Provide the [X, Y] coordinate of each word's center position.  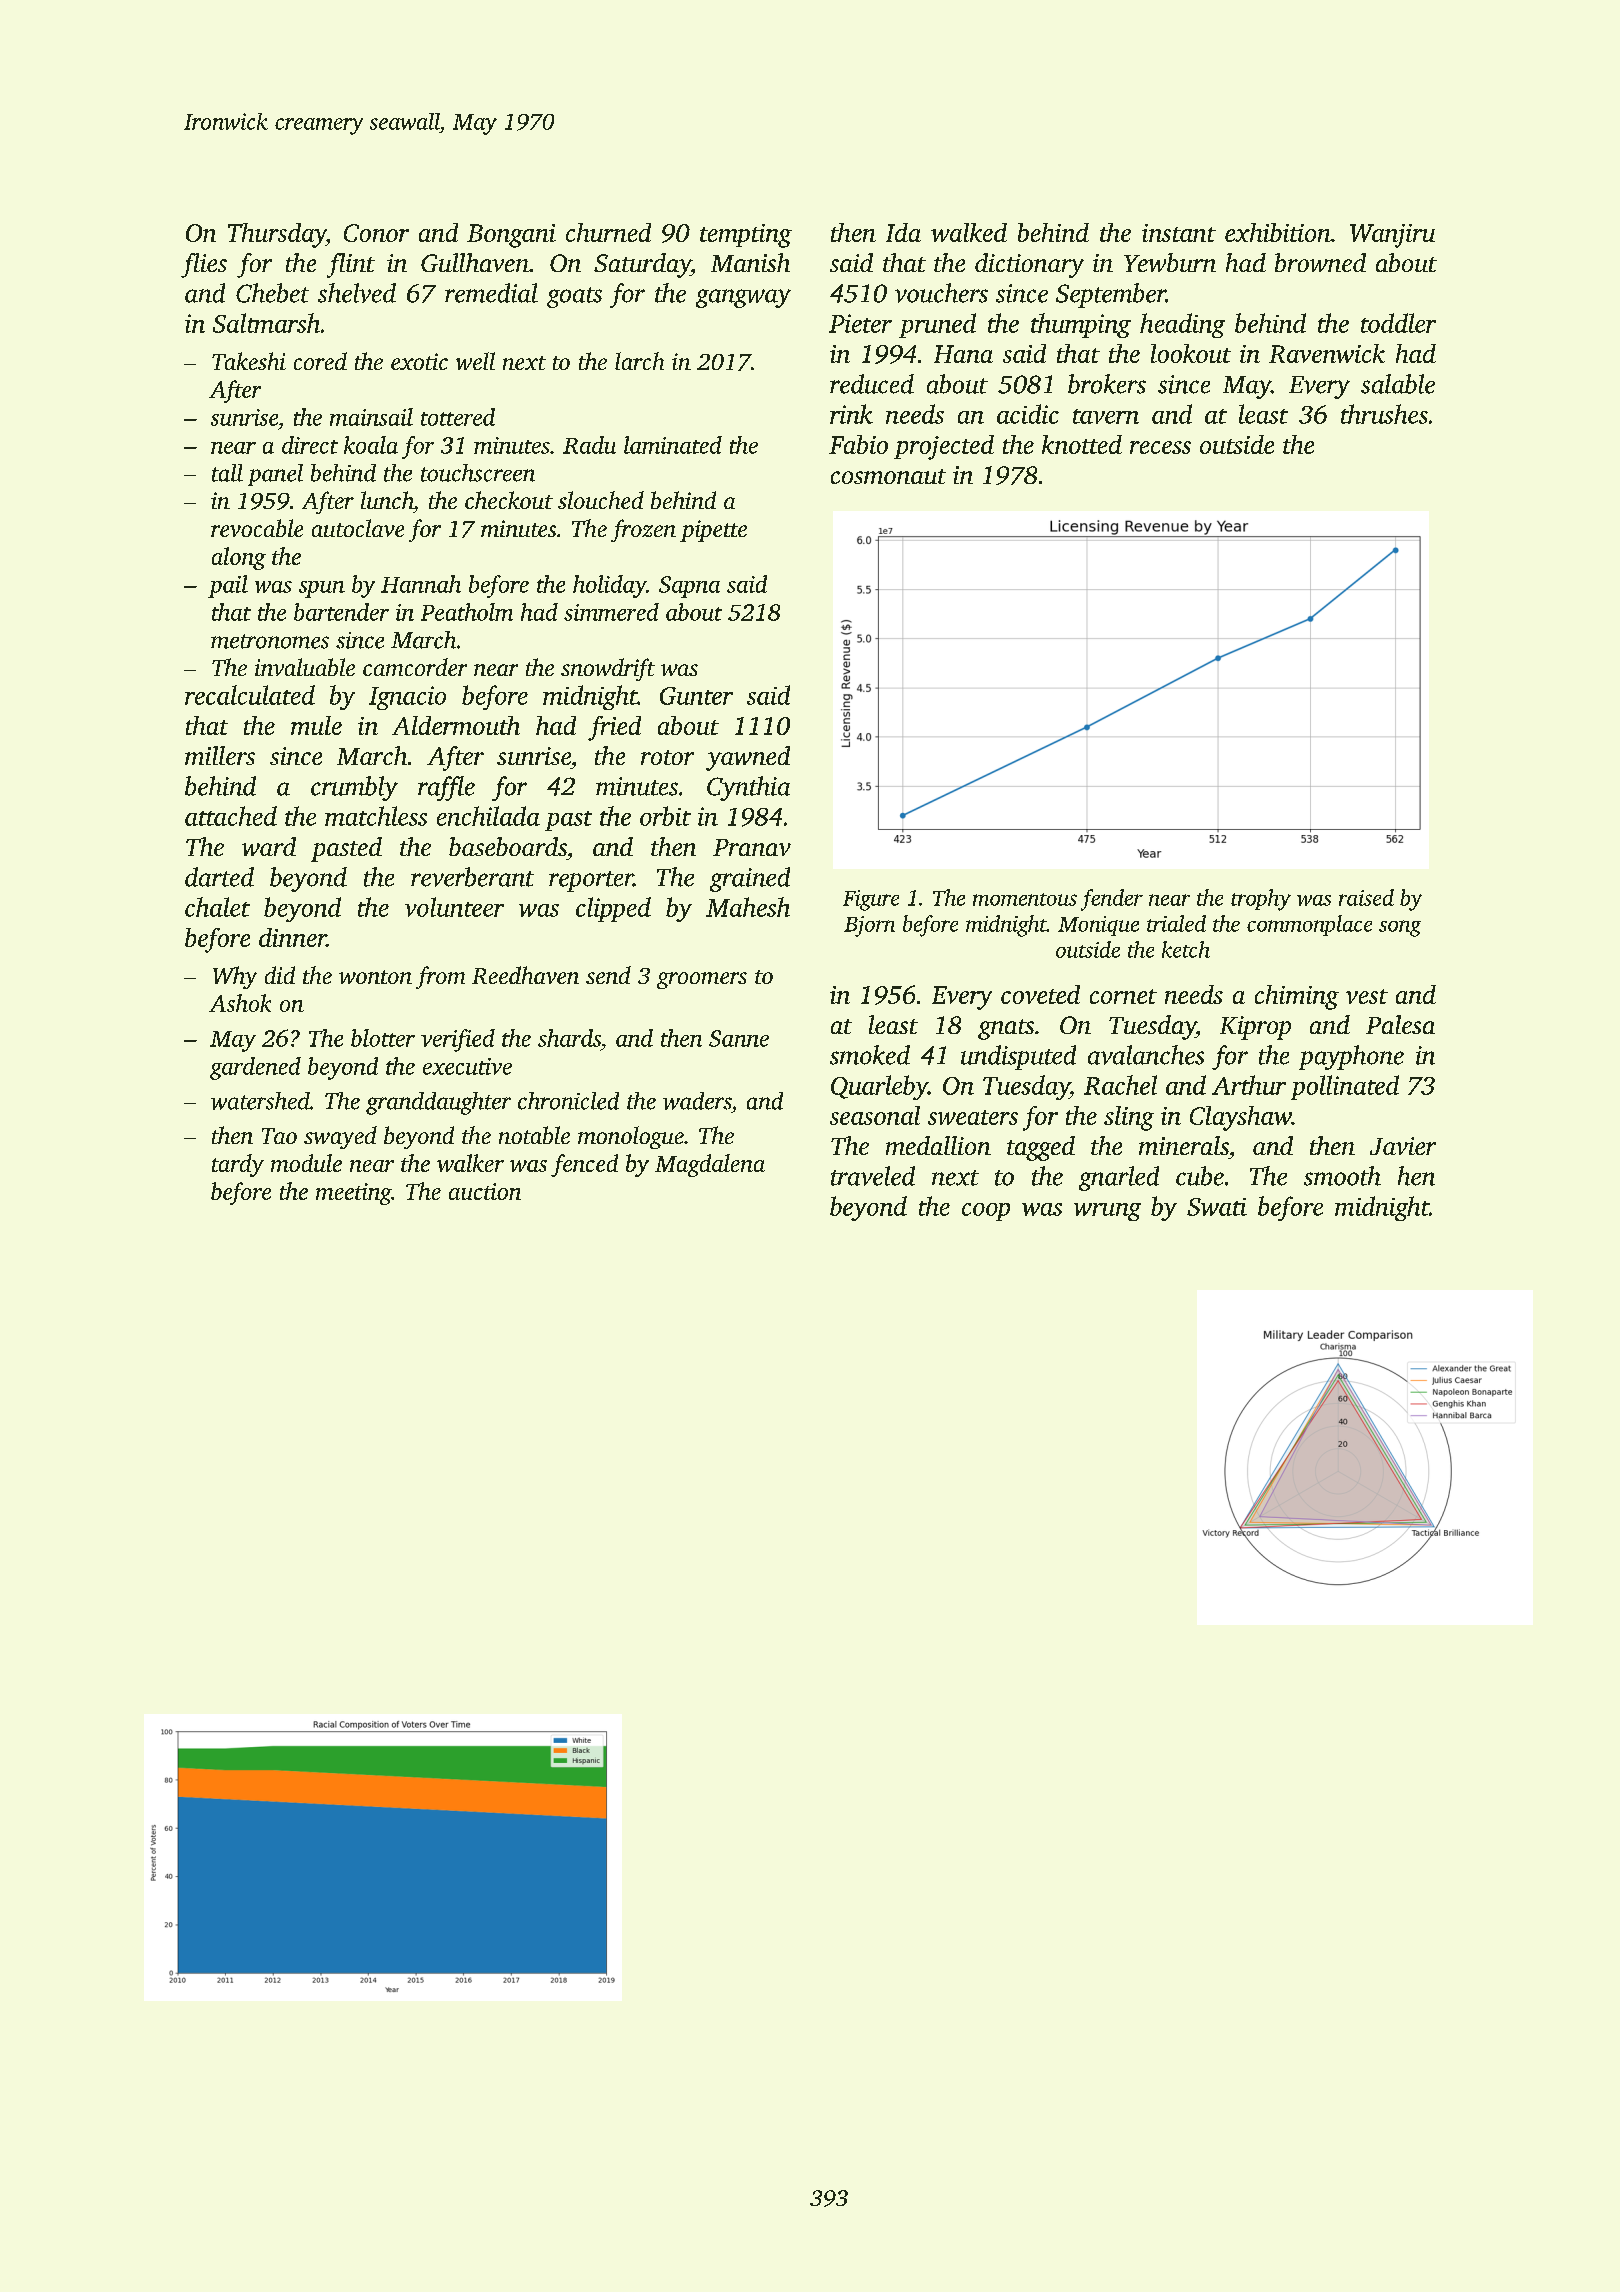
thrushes [1384, 414]
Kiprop [1255, 1028]
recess [1160, 447]
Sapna [689, 587]
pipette [713, 531]
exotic [419, 361]
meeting [354, 1194]
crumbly [354, 788]
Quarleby [879, 1087]
